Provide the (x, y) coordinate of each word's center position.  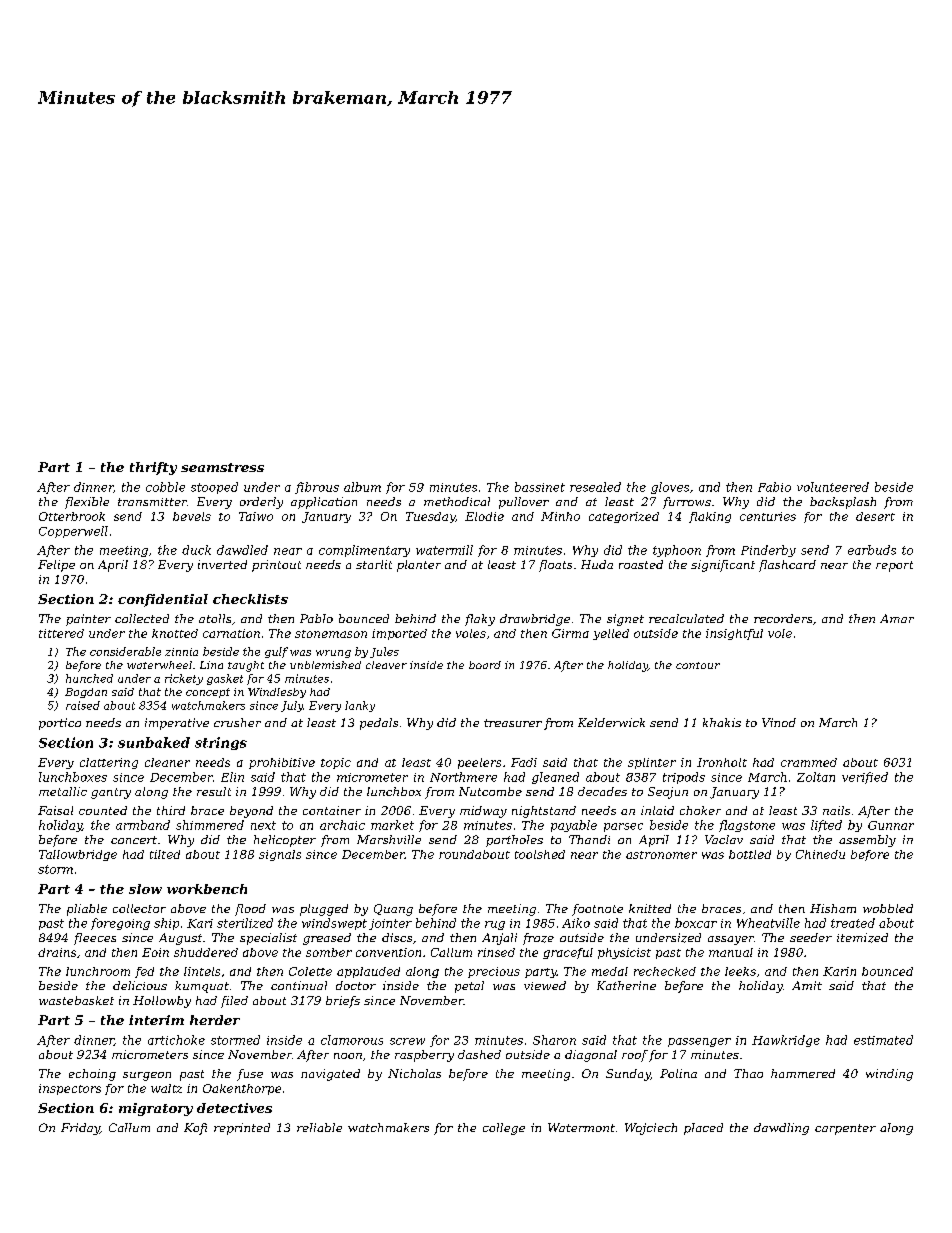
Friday (80, 1129)
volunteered (833, 487)
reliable (319, 1127)
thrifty (153, 468)
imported (399, 634)
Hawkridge (786, 1041)
